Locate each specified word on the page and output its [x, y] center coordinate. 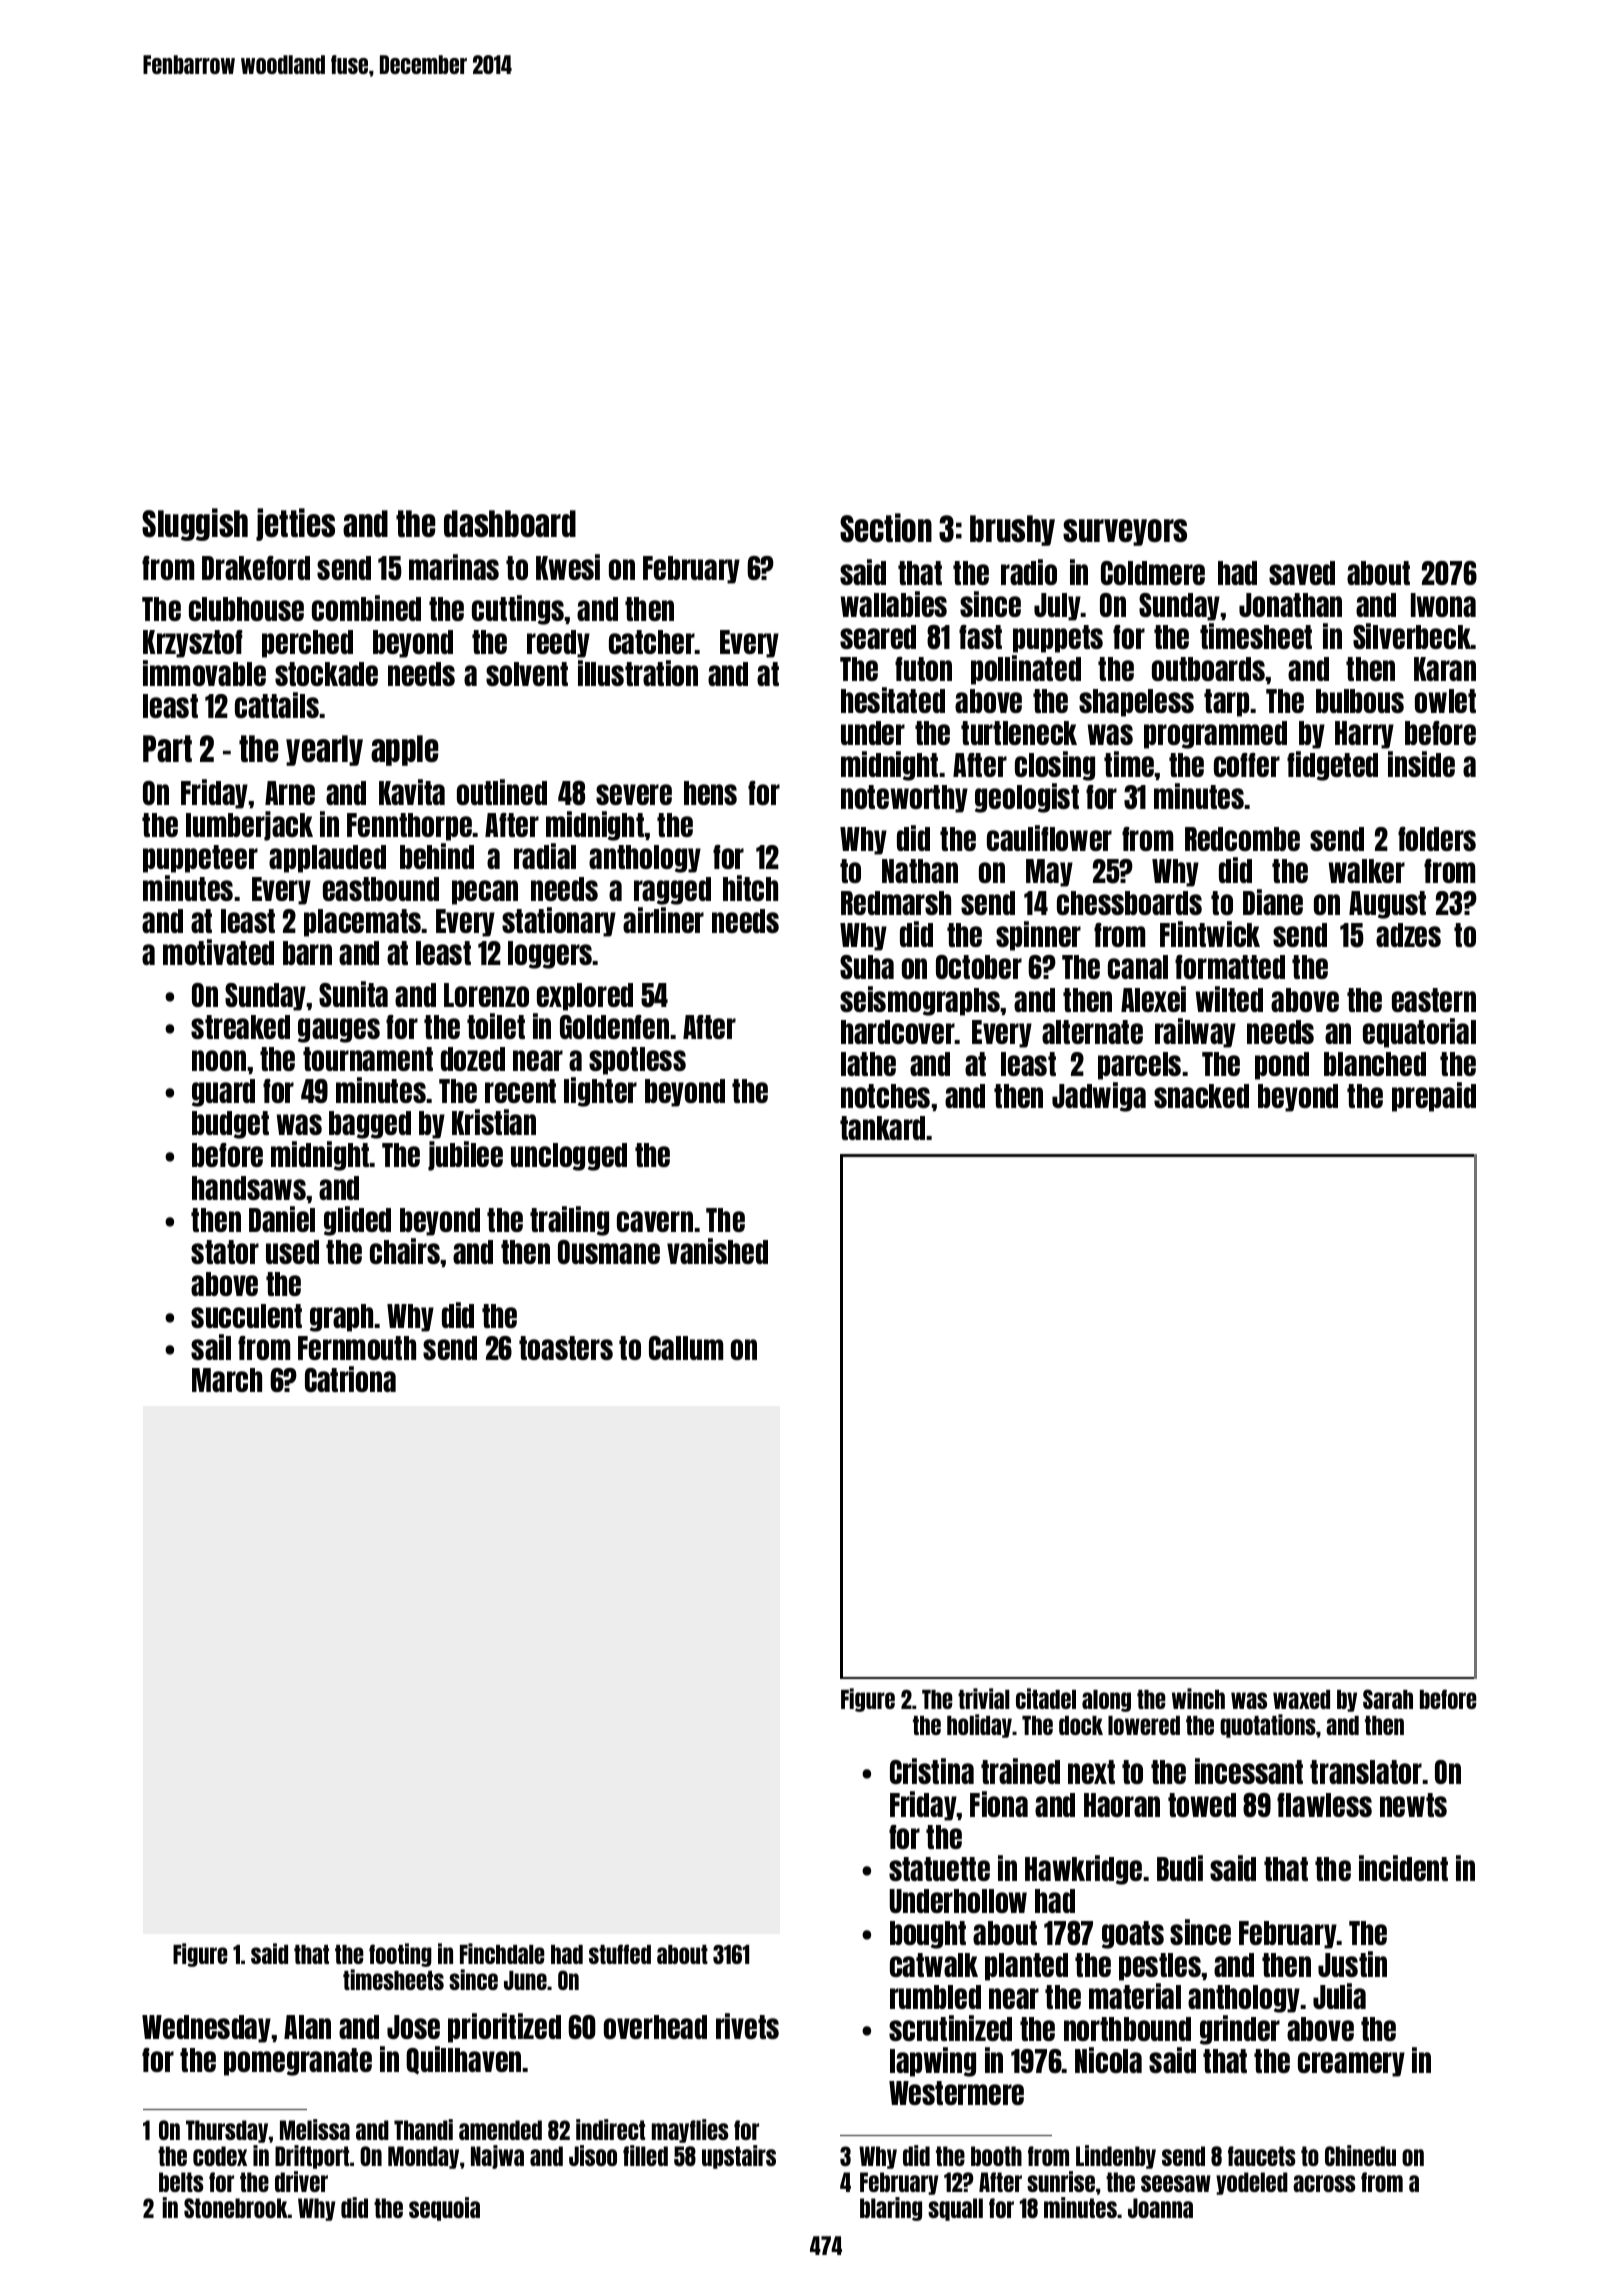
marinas [454, 567]
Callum [686, 1348]
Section [886, 527]
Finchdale [502, 1953]
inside [1421, 764]
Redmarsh [896, 903]
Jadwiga [1099, 1097]
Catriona [350, 1379]
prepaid [1434, 1097]
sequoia [444, 2209]
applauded [327, 859]
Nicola [1108, 2060]
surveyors [1125, 532]
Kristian [494, 1122]
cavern [655, 1221]
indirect [610, 2129]
